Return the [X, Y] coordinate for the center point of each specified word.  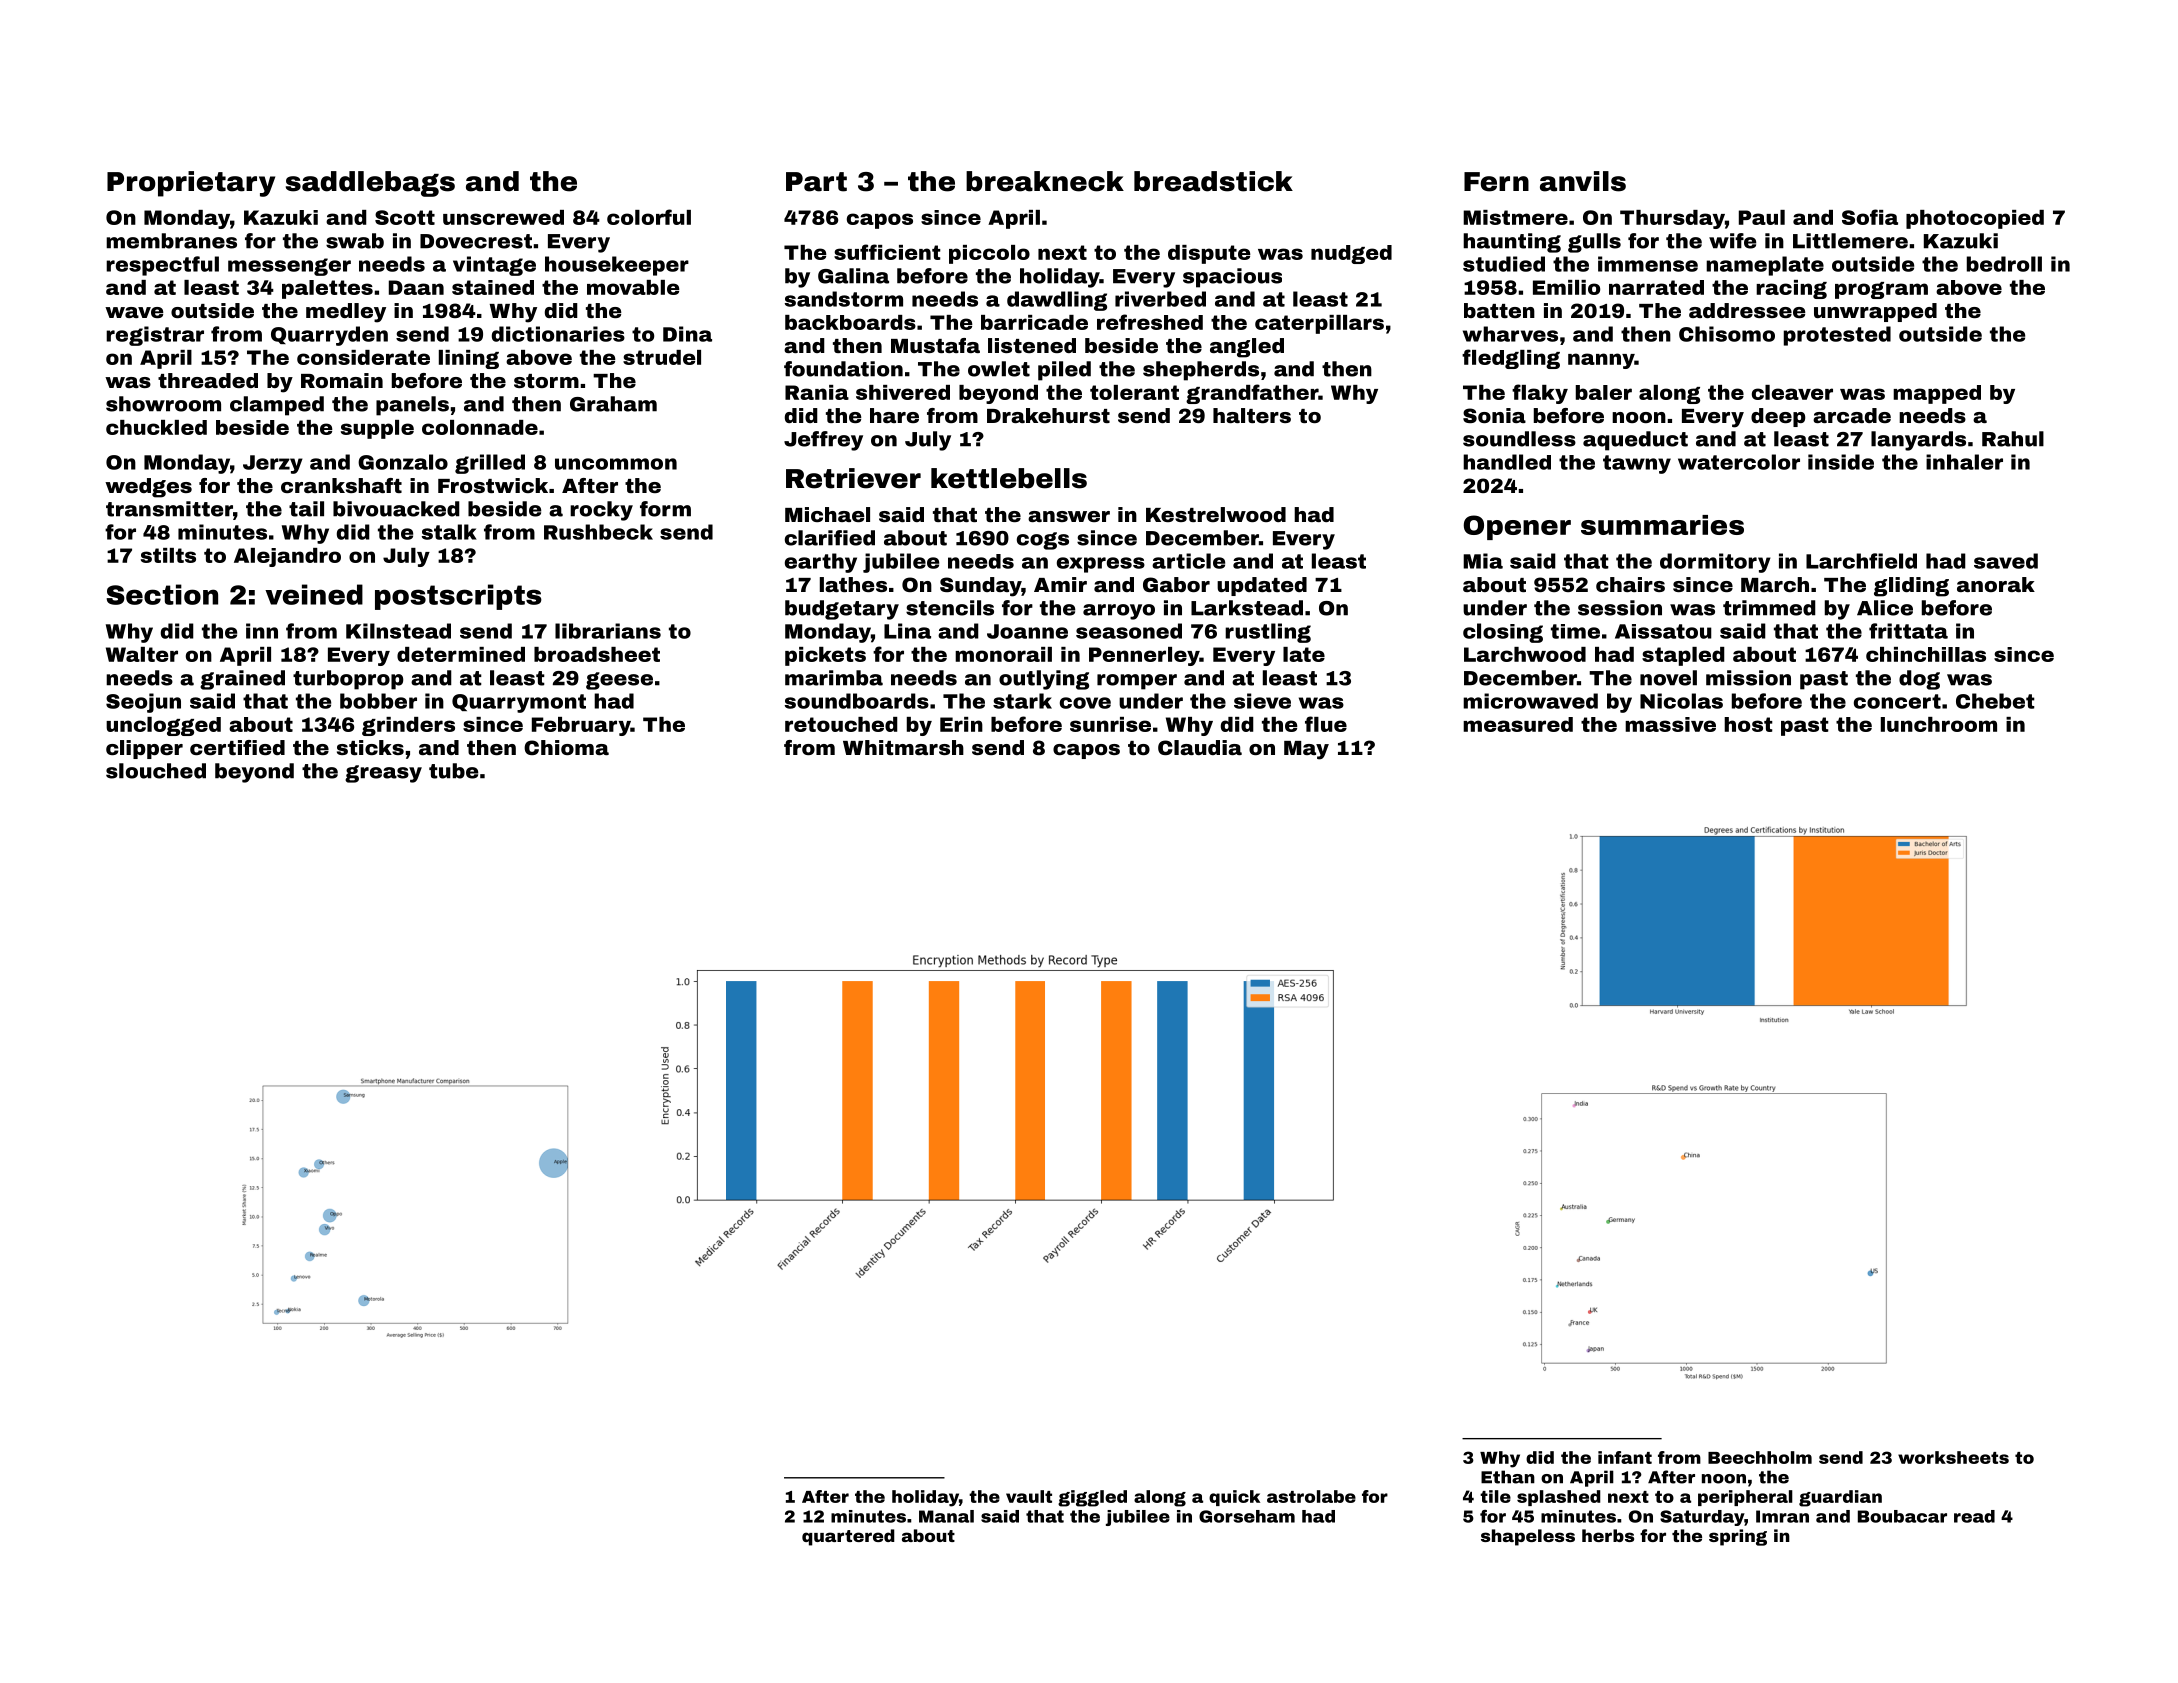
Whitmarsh [903, 747]
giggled [1092, 1498]
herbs [1608, 1535]
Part [816, 182]
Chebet [1995, 701]
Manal [946, 1516]
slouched [156, 771]
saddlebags [370, 184]
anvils [1583, 181]
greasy [383, 774]
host [1748, 724]
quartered [848, 1537]
